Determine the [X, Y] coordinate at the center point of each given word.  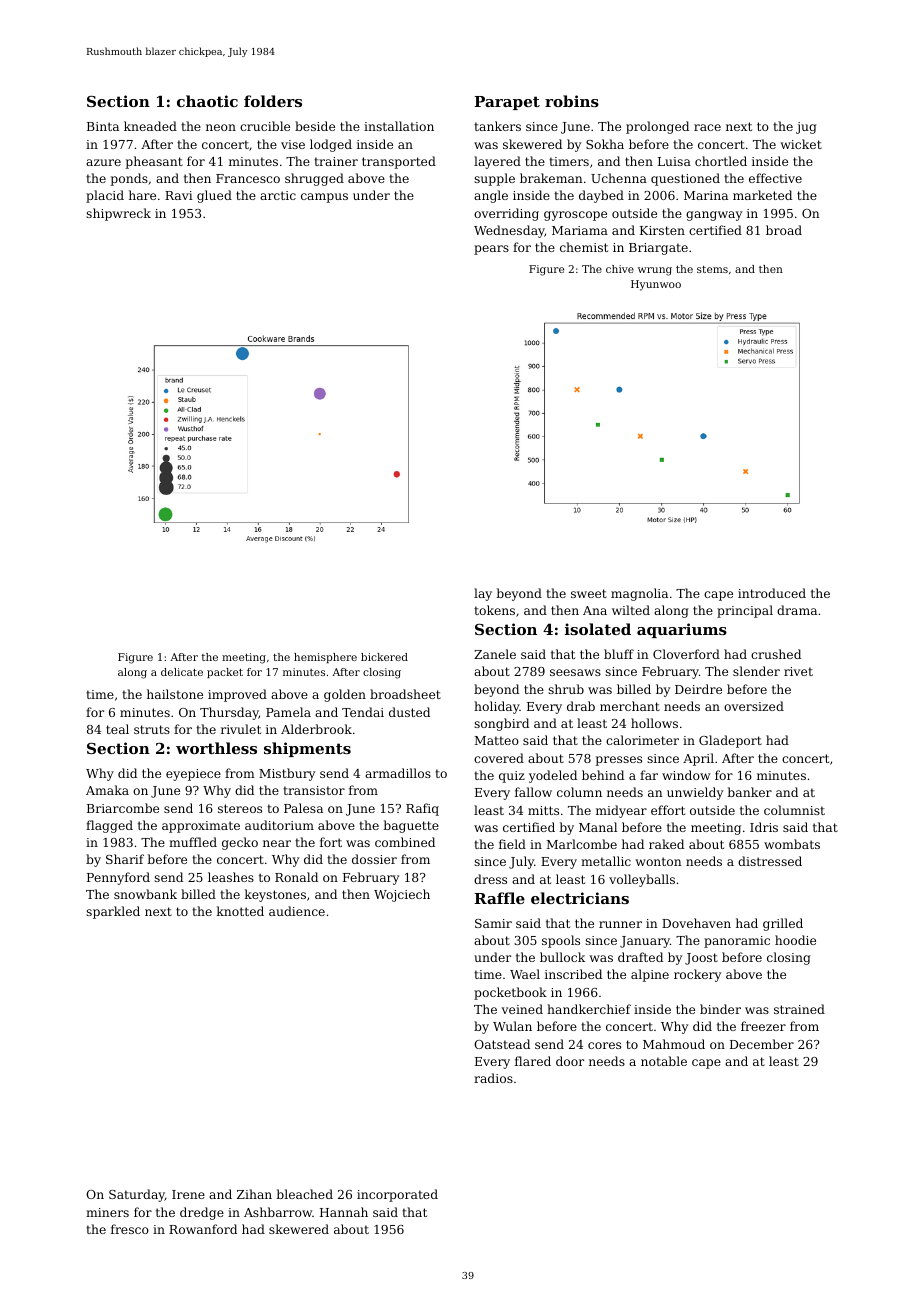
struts [152, 729]
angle [491, 196]
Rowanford [203, 1229]
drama [797, 610]
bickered [384, 657]
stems [712, 269]
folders [273, 101]
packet [225, 673]
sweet [589, 593]
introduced [772, 593]
